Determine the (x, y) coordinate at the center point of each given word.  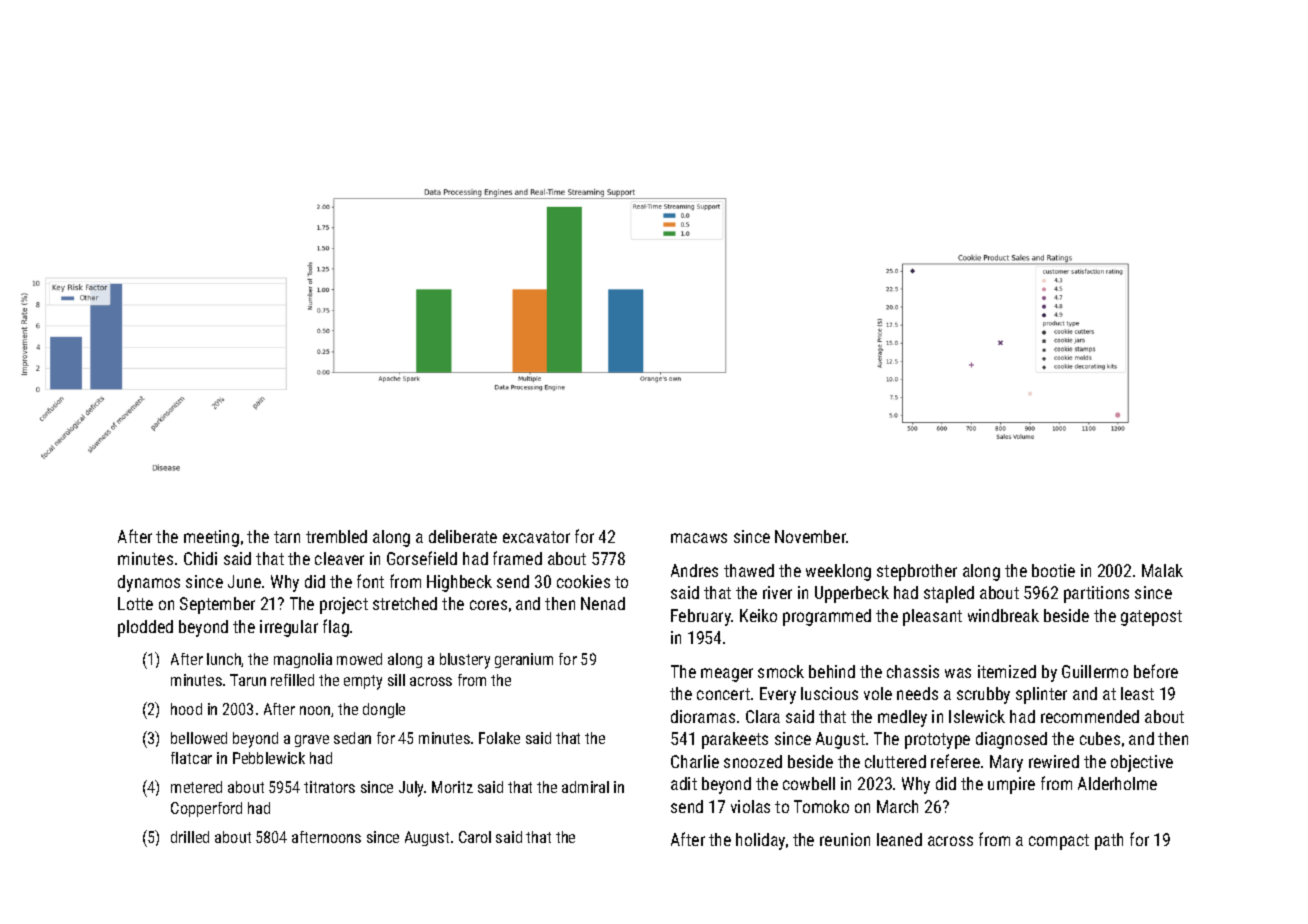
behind (832, 671)
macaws (699, 538)
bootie (1053, 570)
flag (336, 628)
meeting (211, 538)
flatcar (191, 758)
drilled (190, 837)
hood (186, 709)
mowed (359, 659)
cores (488, 605)
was (958, 673)
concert (723, 694)
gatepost (1151, 618)
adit (684, 783)
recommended (1090, 716)
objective (1142, 763)
